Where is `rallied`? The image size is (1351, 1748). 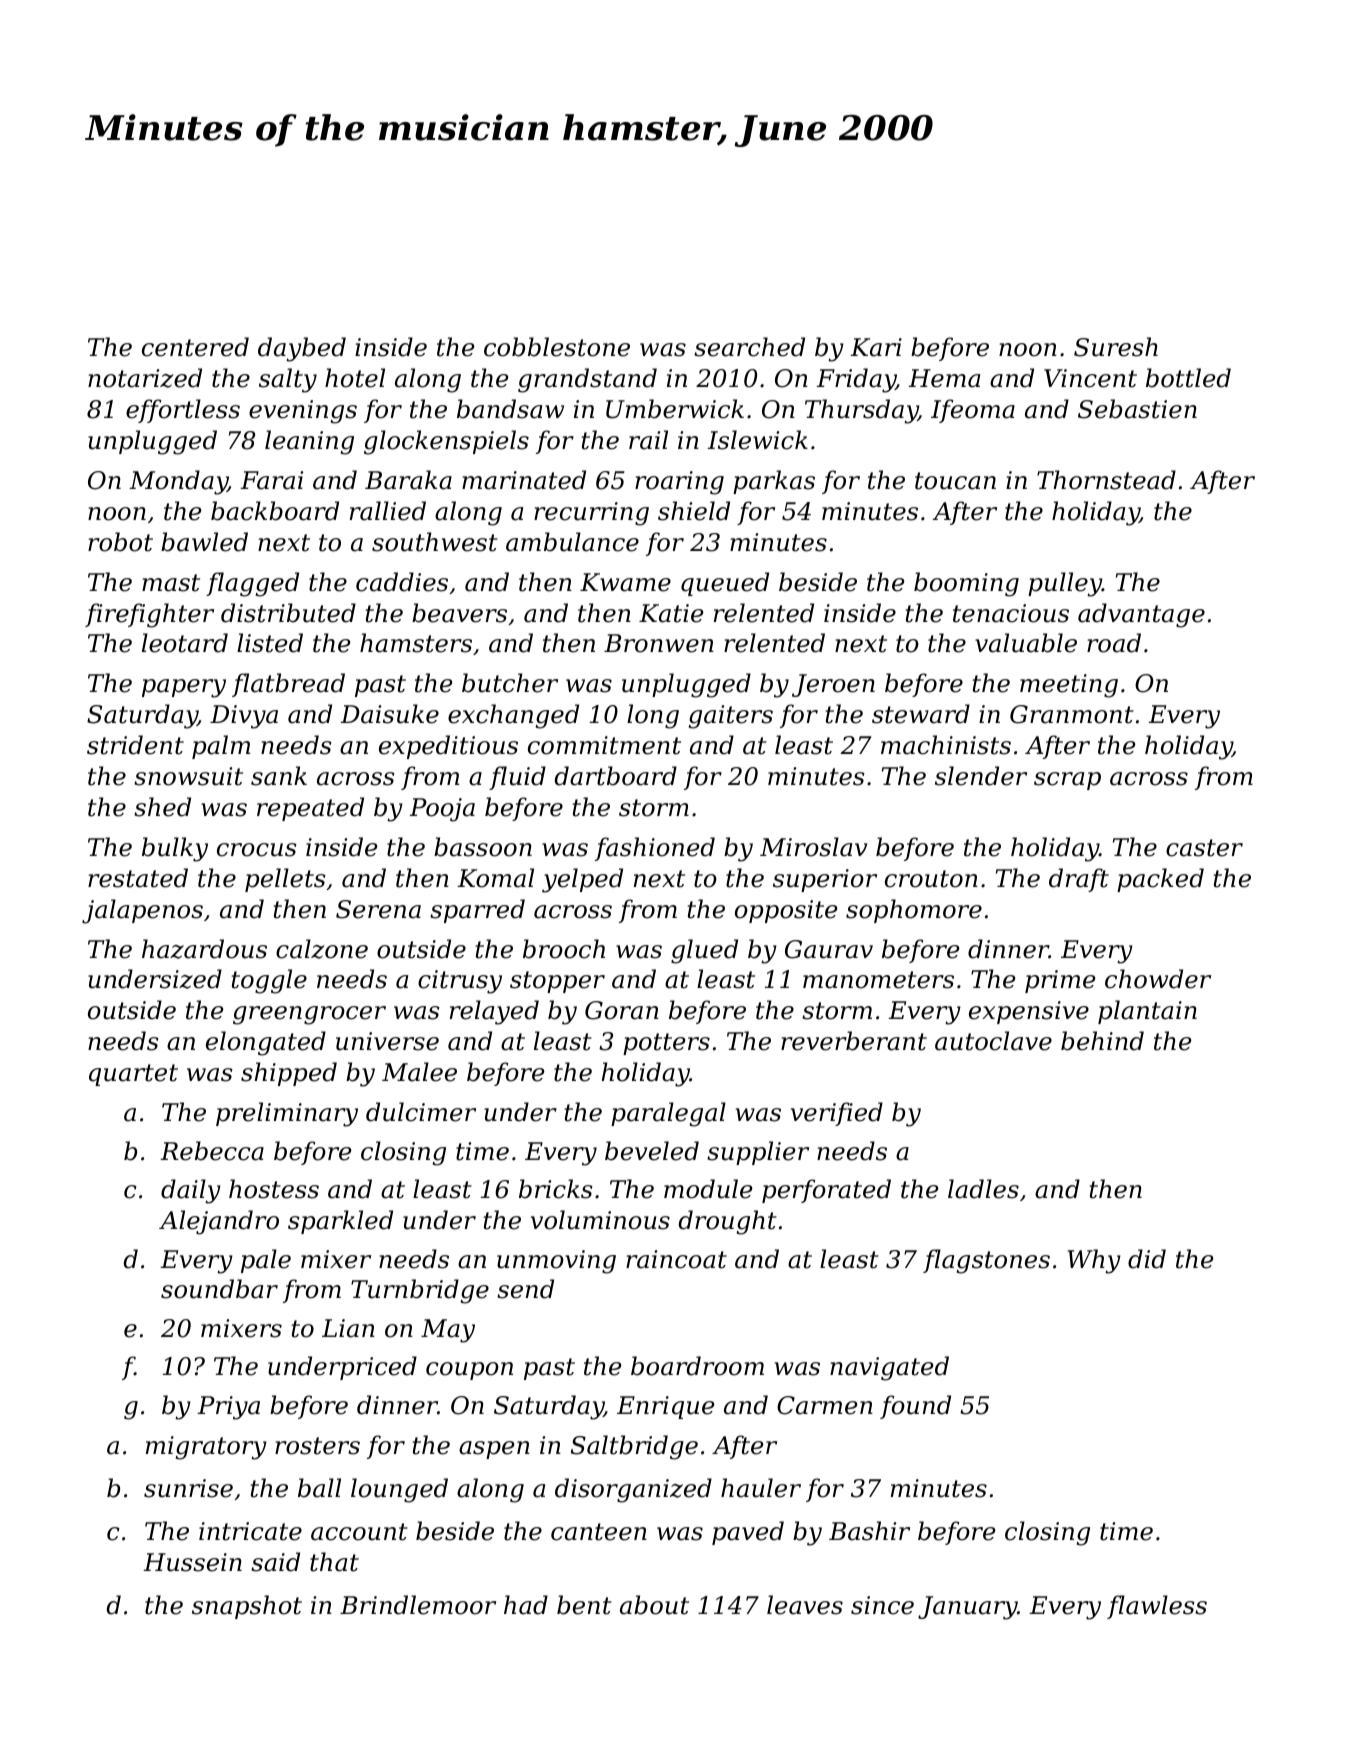 rallied is located at coordinates (388, 511).
